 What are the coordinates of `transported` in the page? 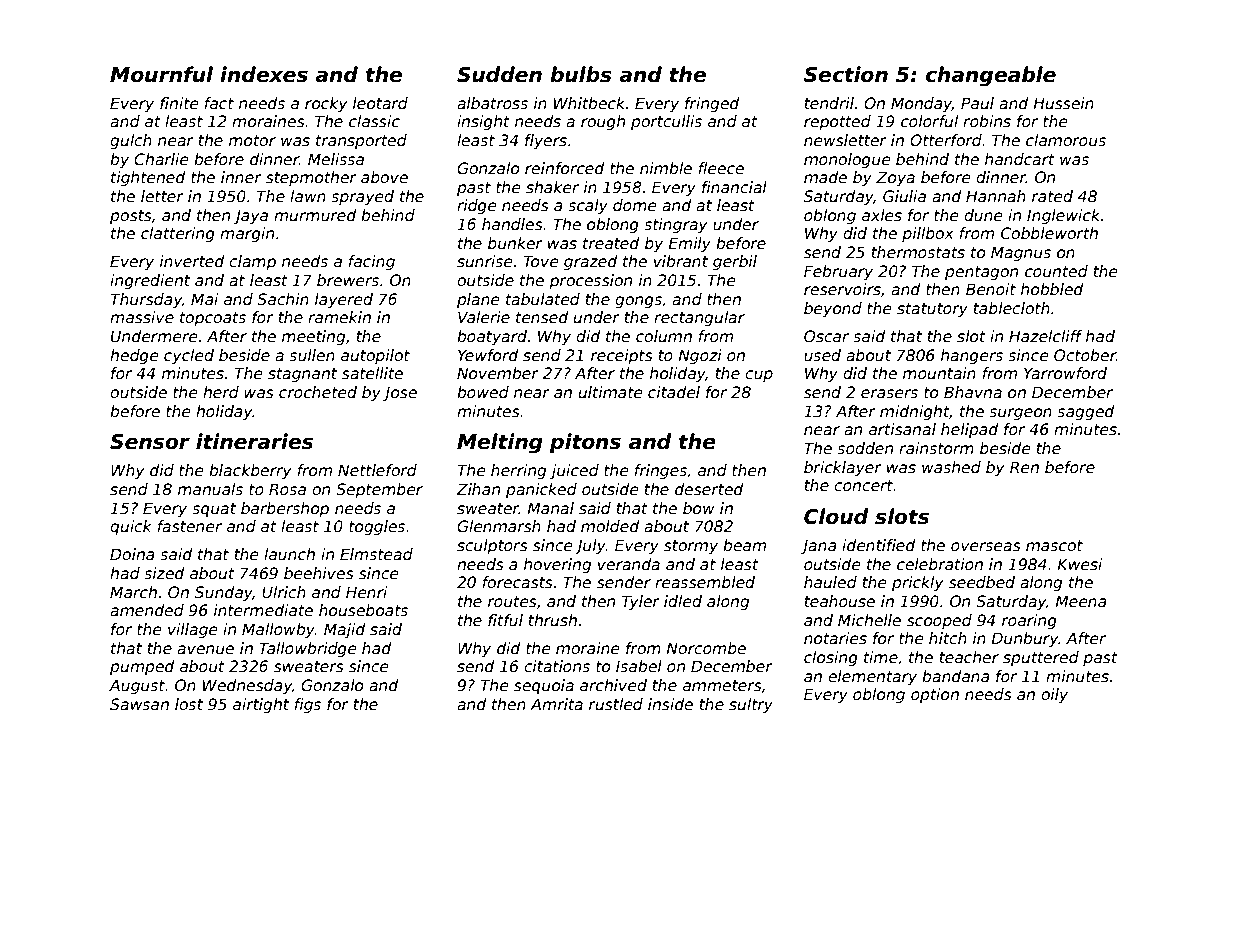 It's located at (361, 141).
